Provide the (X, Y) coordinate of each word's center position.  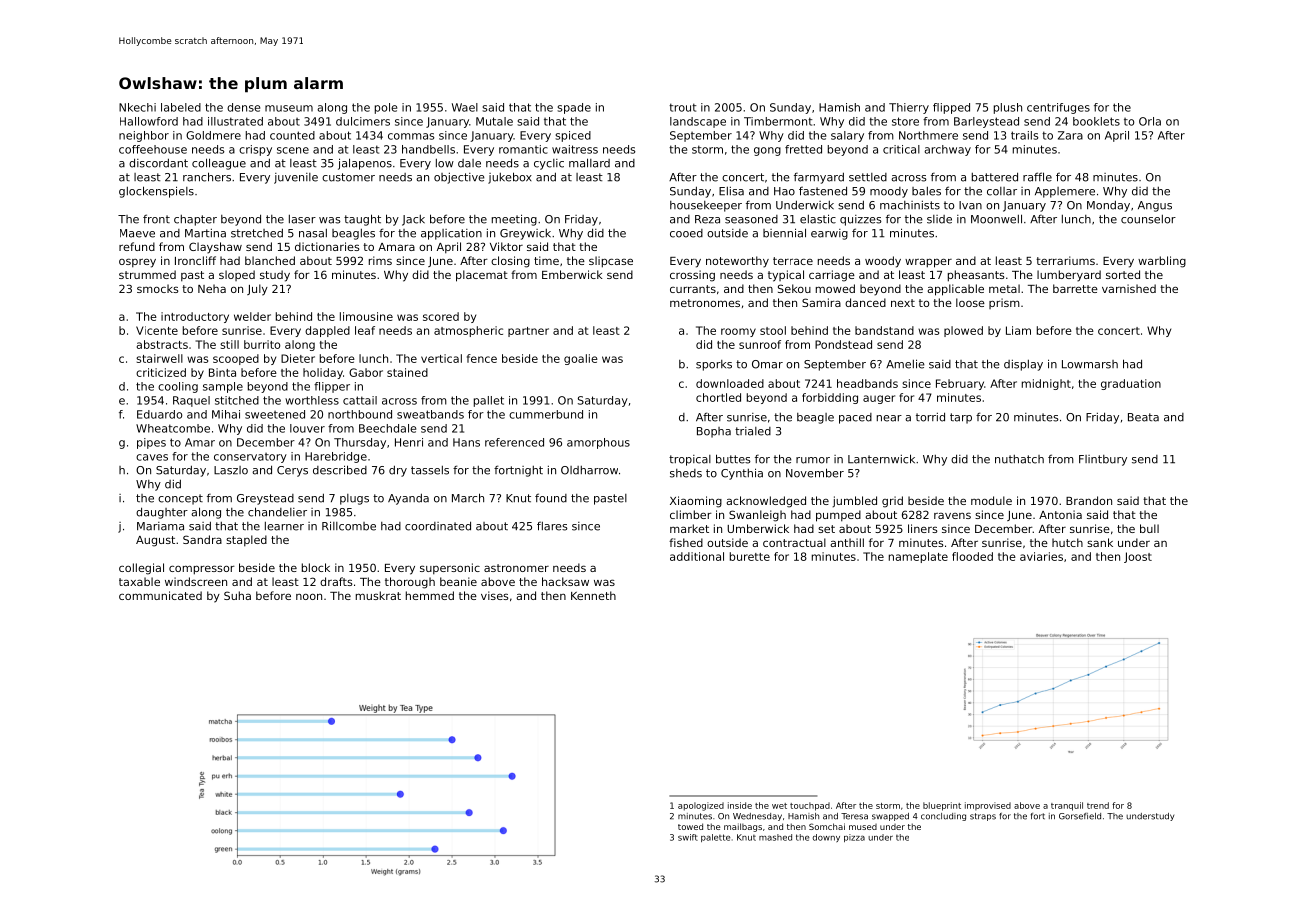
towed (690, 826)
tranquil (1067, 806)
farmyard (819, 178)
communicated (160, 595)
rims (380, 260)
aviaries (1041, 556)
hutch (1067, 542)
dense (243, 107)
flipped (951, 108)
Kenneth (593, 595)
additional (697, 556)
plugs (354, 499)
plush (1008, 108)
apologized (701, 806)
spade (574, 108)
